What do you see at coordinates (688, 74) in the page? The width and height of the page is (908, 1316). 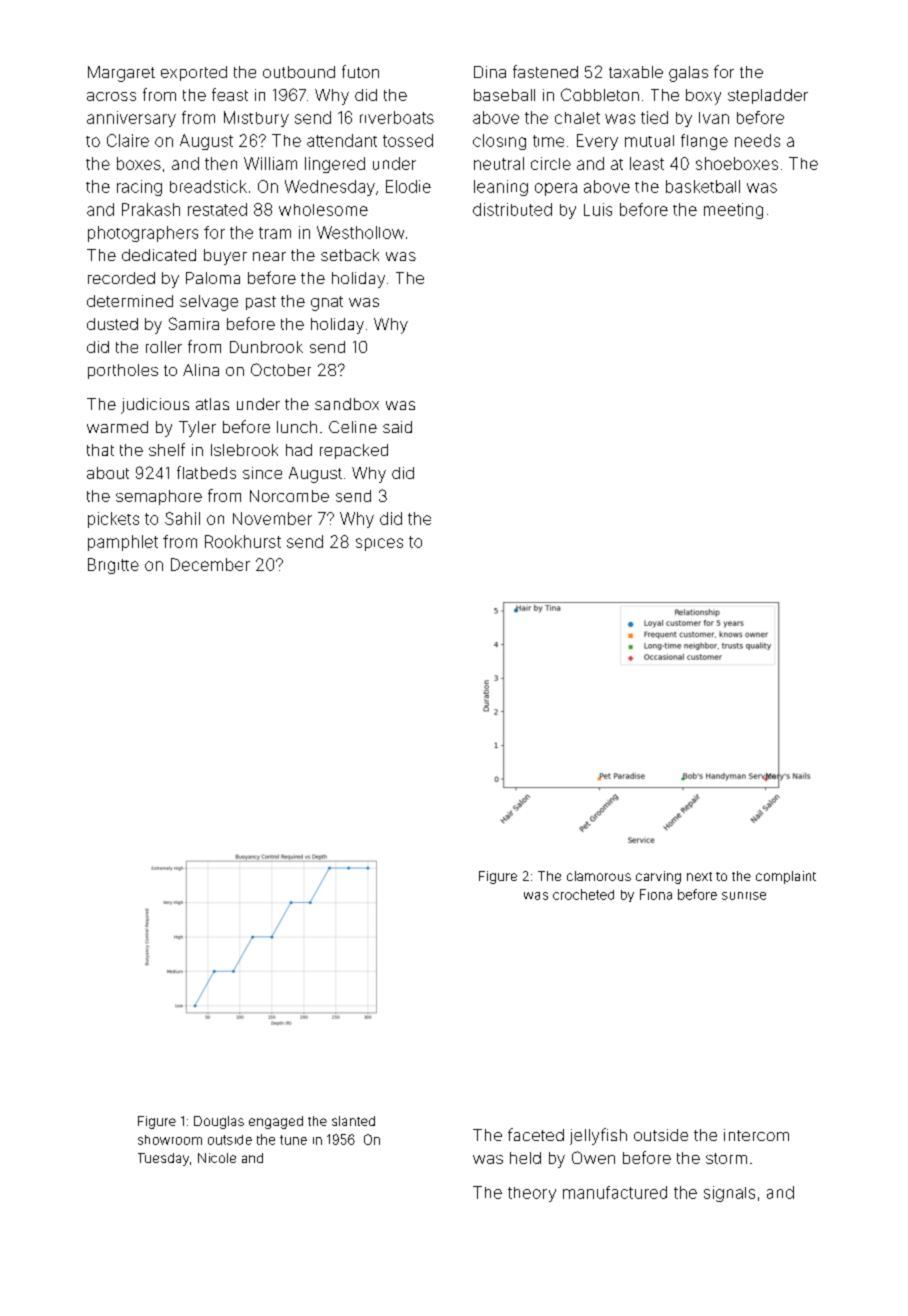 I see `galas` at bounding box center [688, 74].
